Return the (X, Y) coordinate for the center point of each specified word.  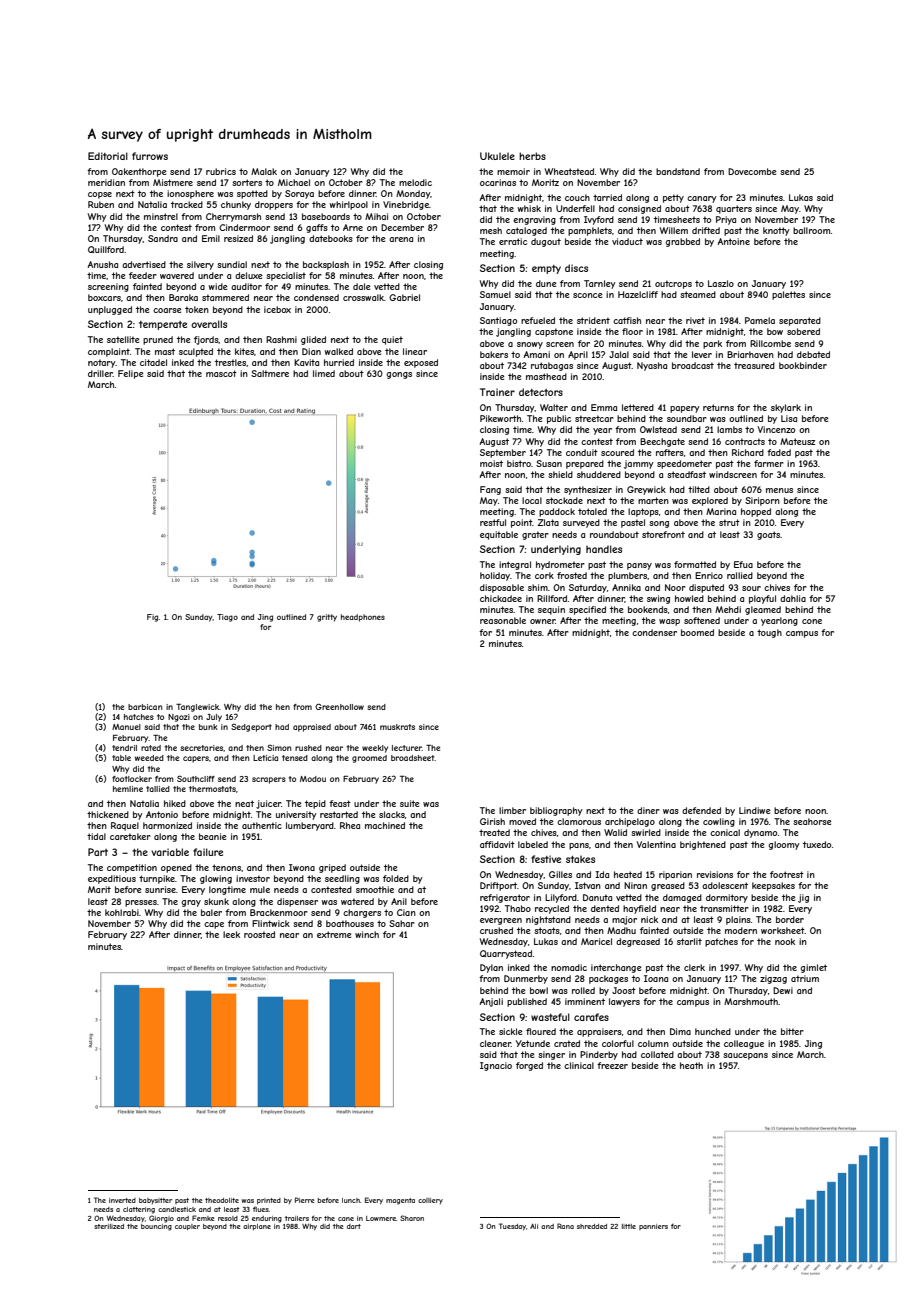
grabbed (682, 242)
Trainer (497, 392)
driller (100, 373)
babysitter (155, 1201)
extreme (334, 934)
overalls (209, 324)
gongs (399, 375)
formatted (695, 564)
